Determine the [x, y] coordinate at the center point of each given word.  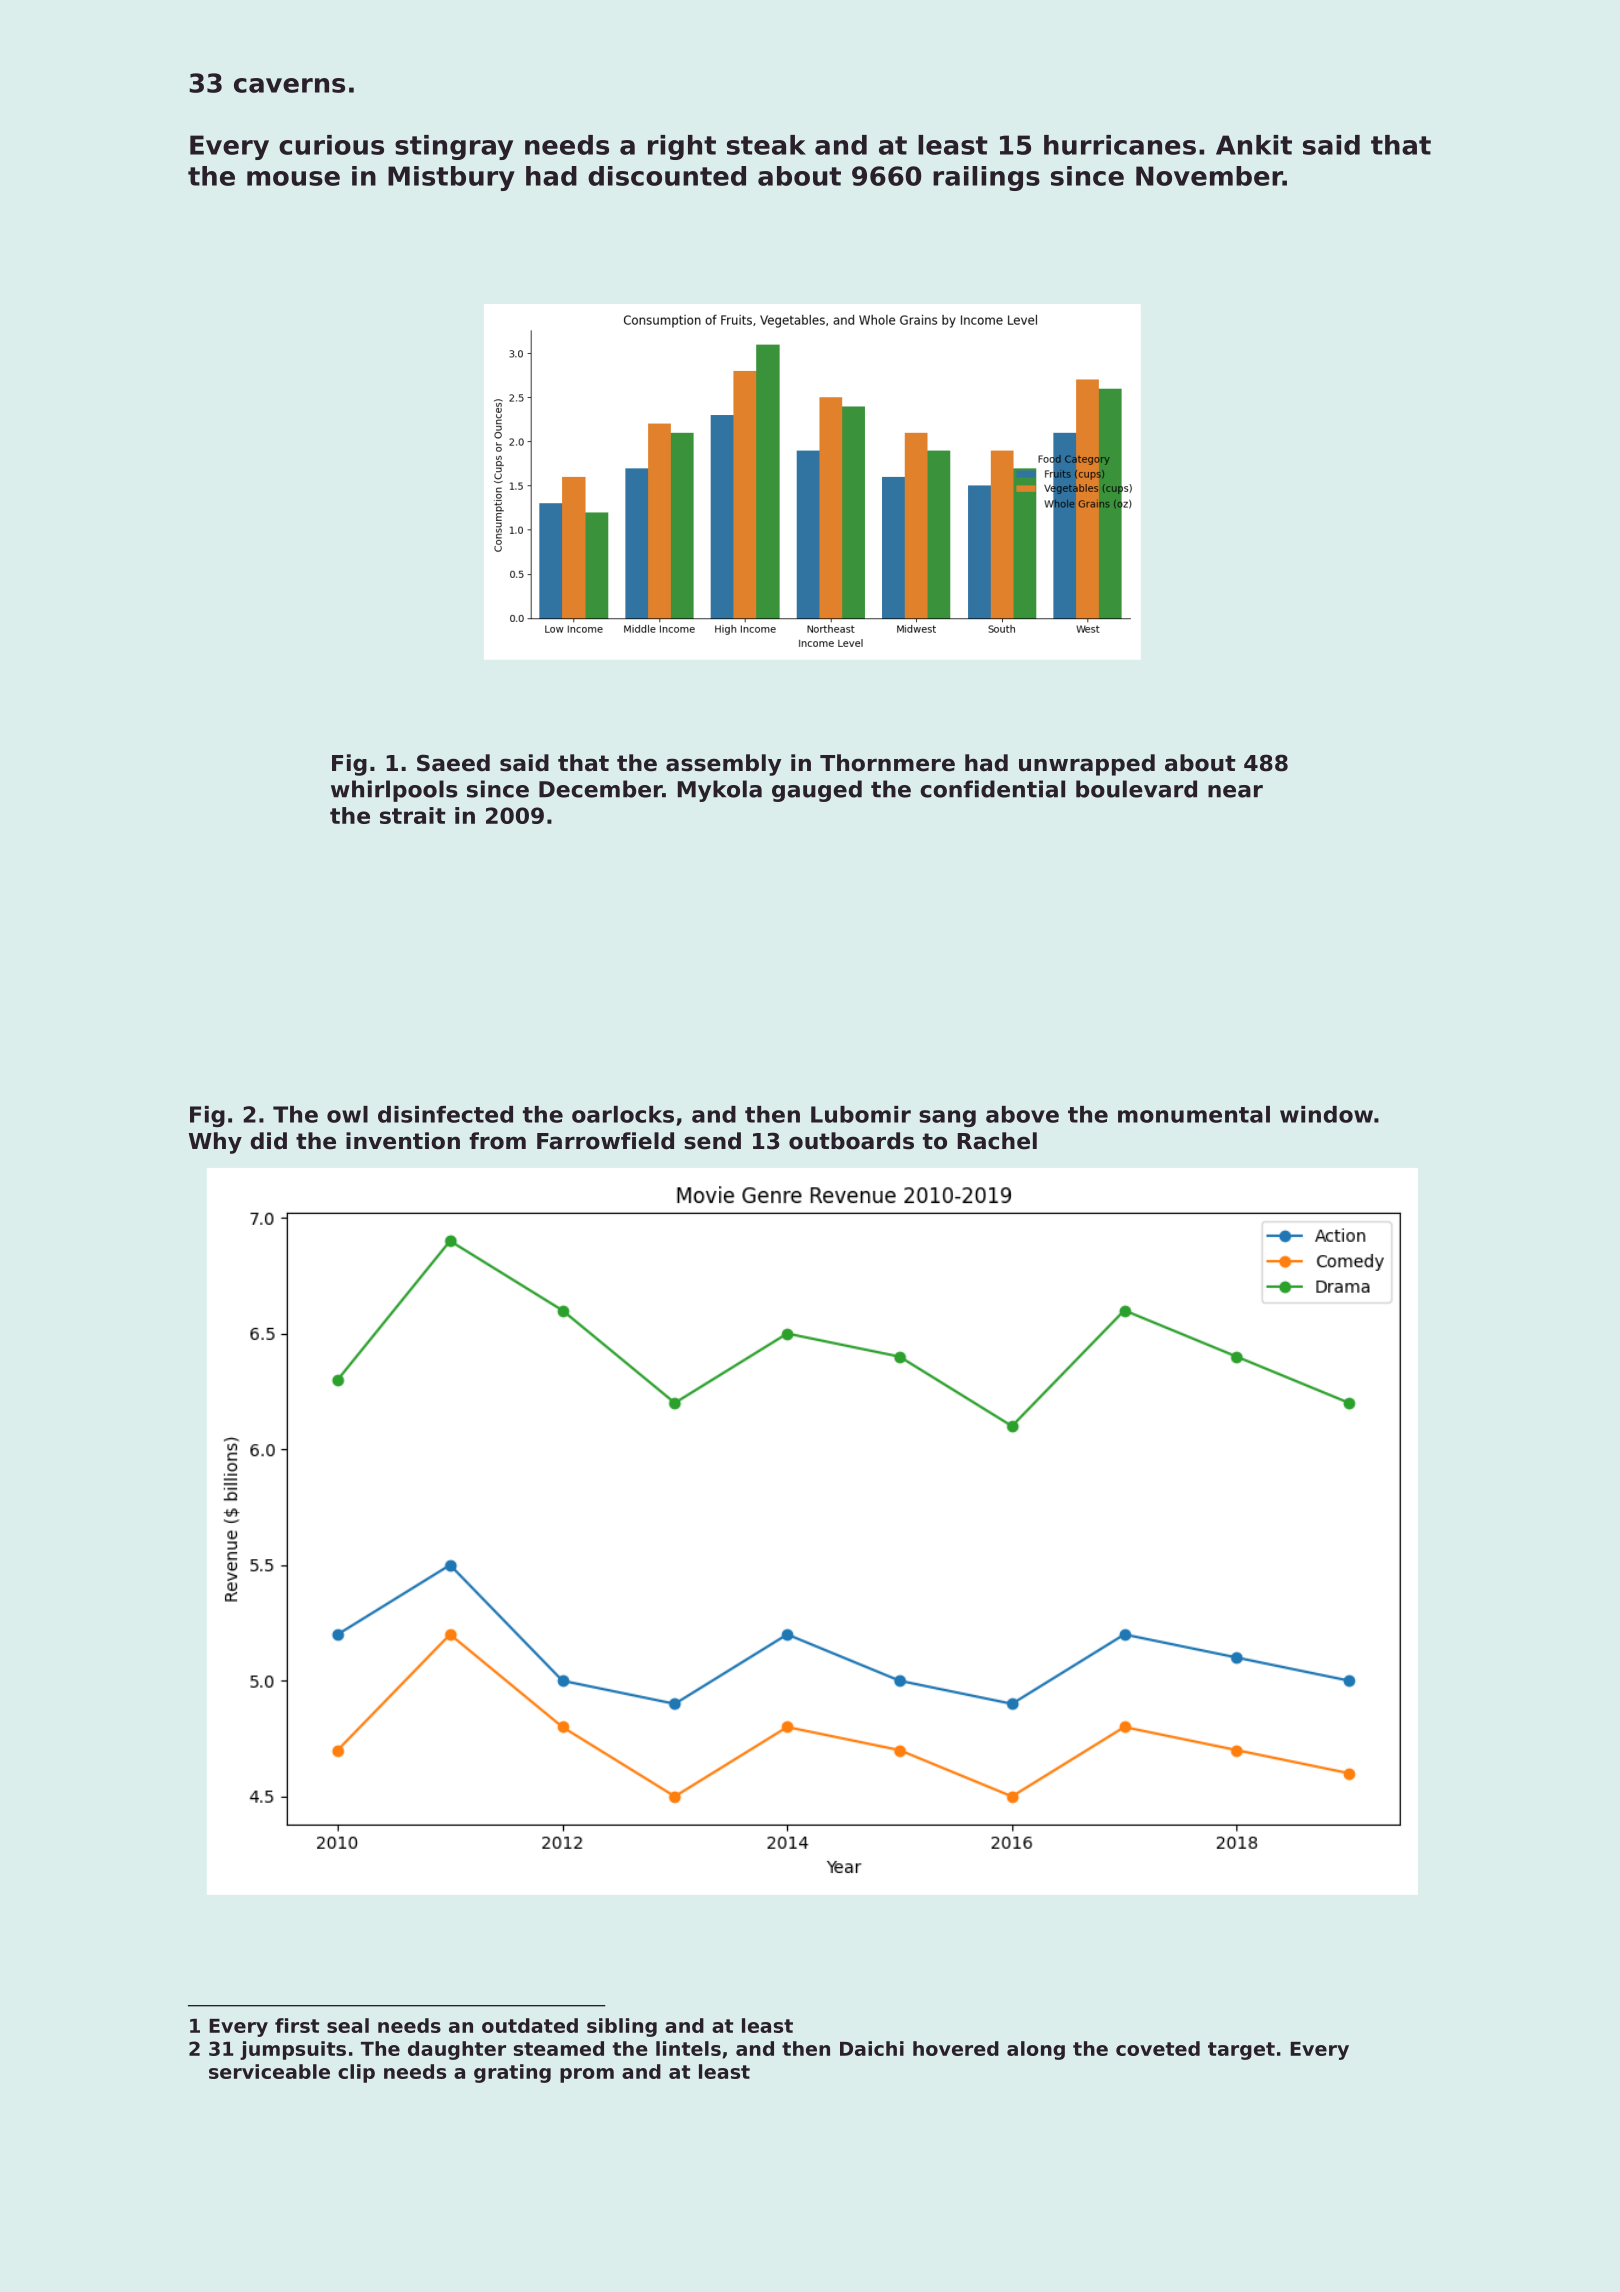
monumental [1194, 1114]
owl [347, 1114]
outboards [851, 1141]
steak [766, 145]
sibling [622, 2027]
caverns [289, 85]
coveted [1158, 2048]
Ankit [1254, 145]
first [297, 2025]
